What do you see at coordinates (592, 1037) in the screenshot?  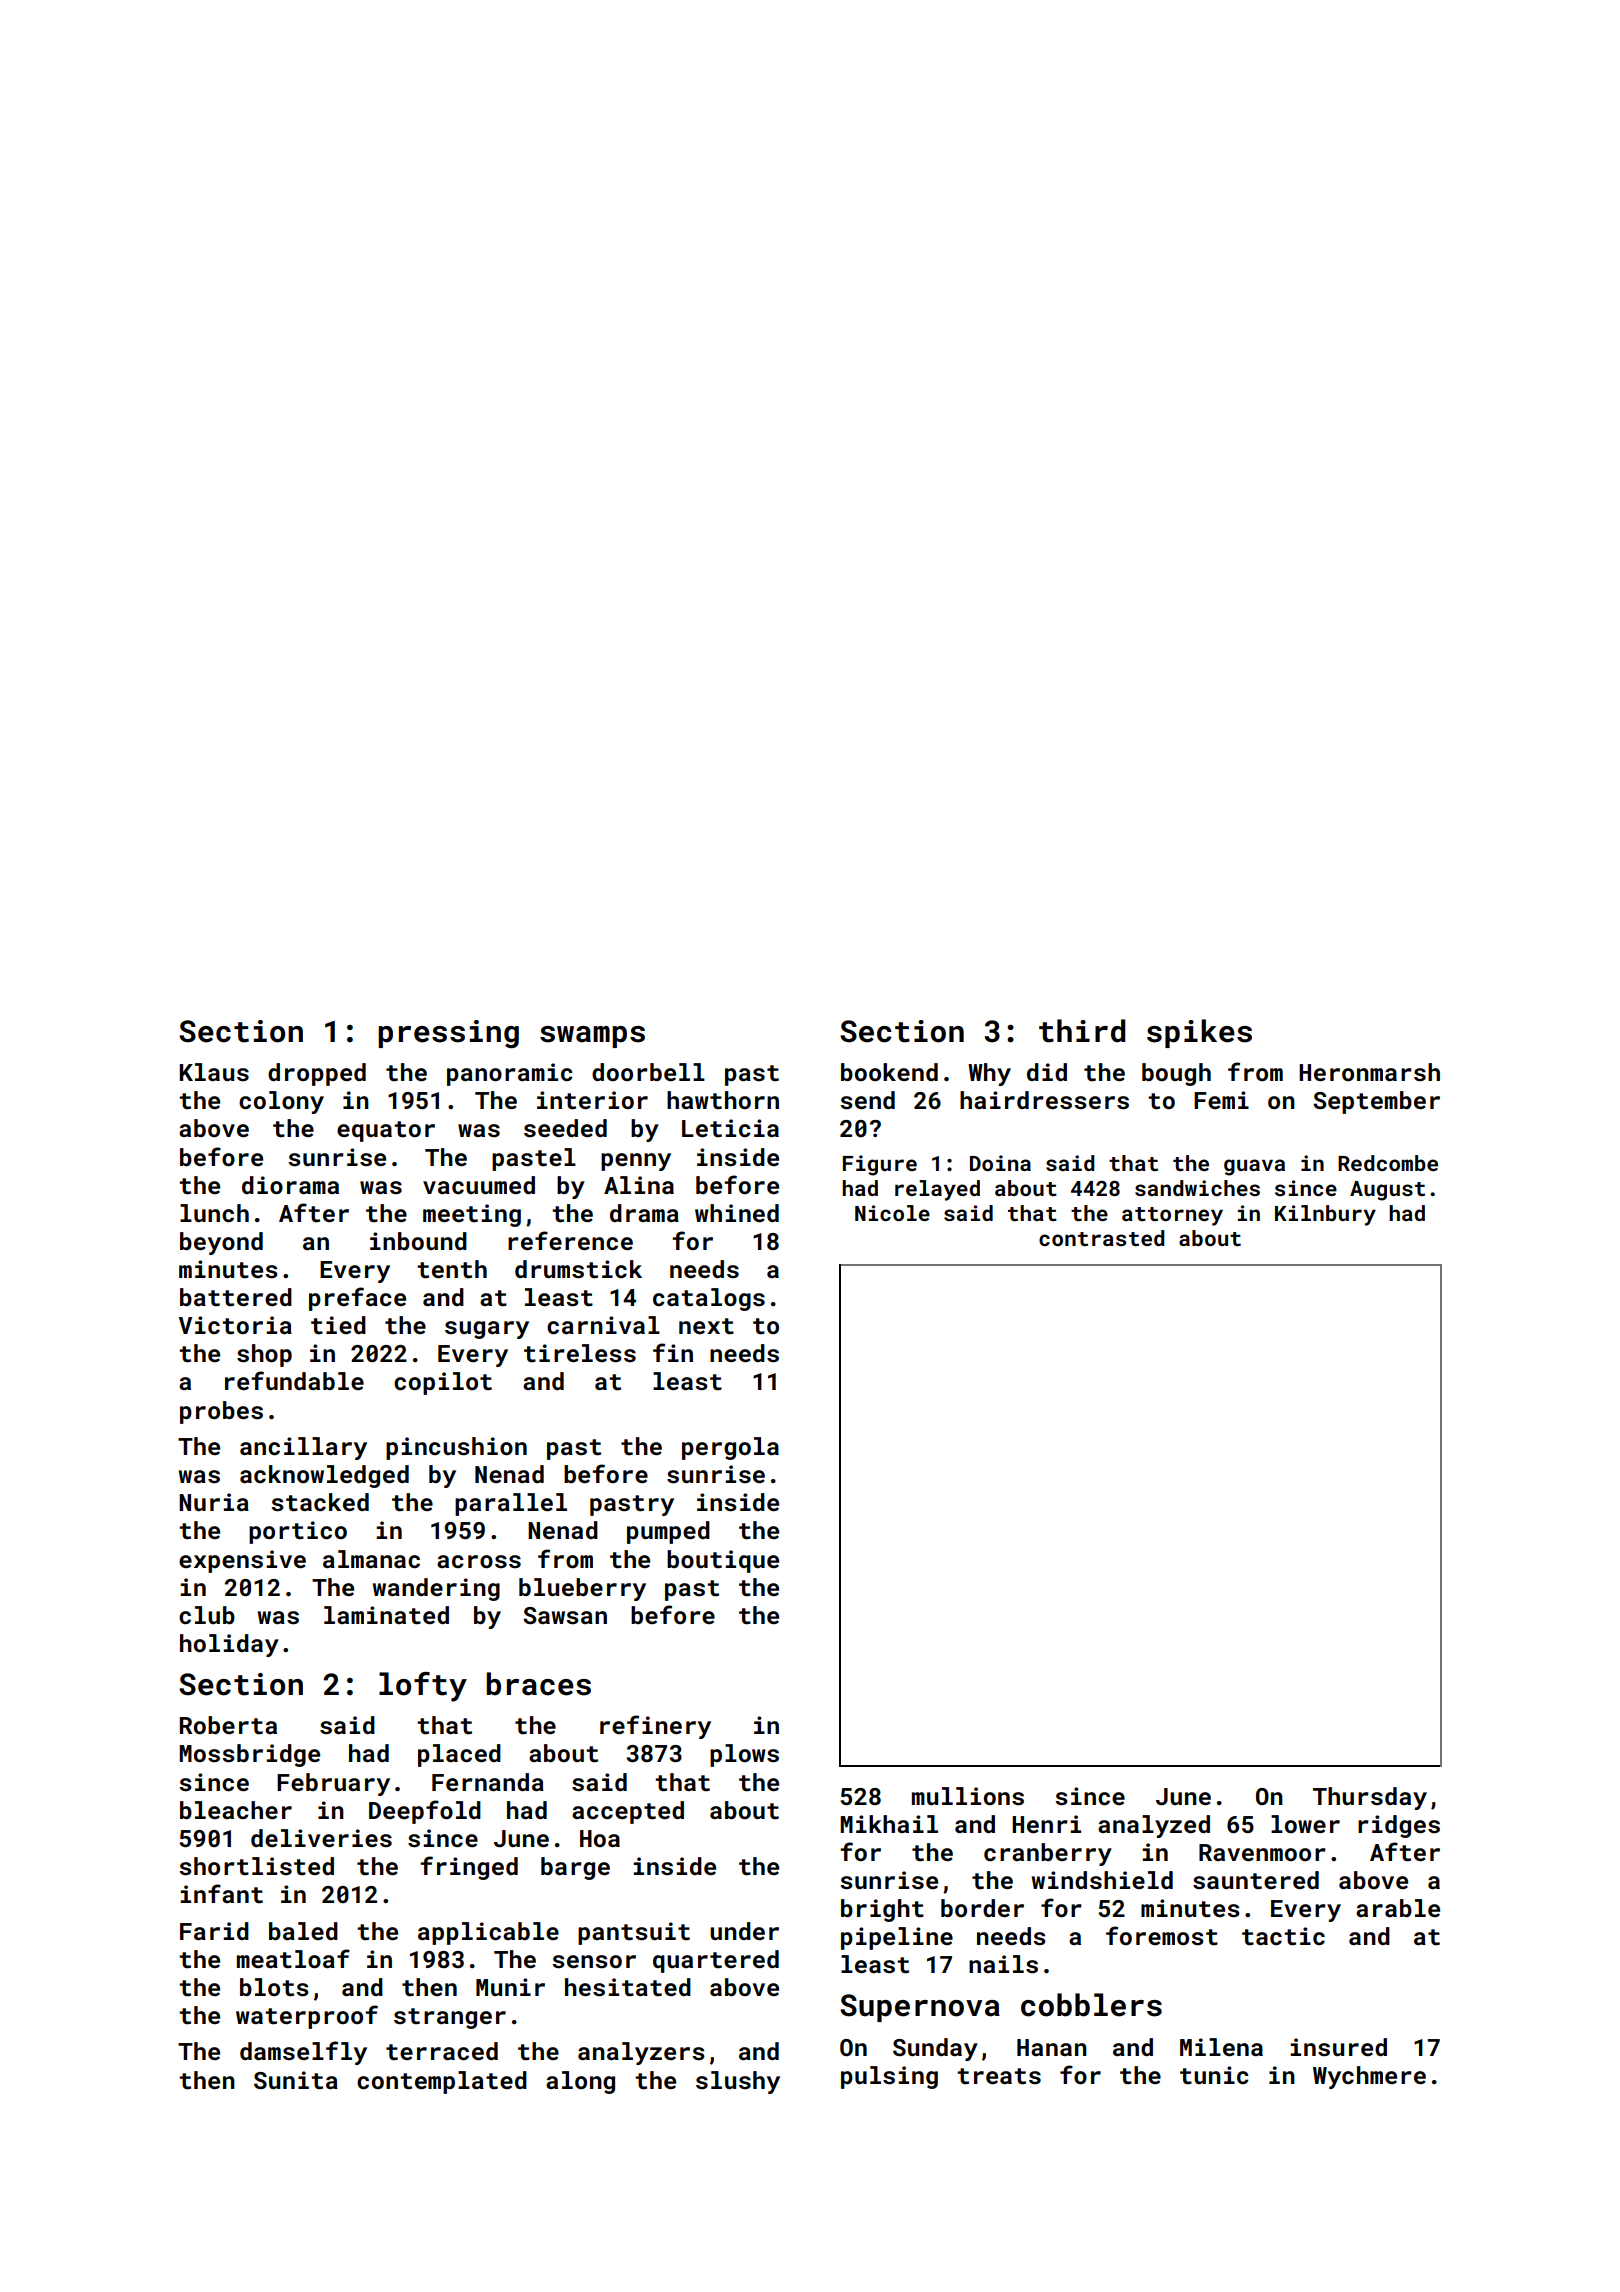 I see `swamps` at bounding box center [592, 1037].
